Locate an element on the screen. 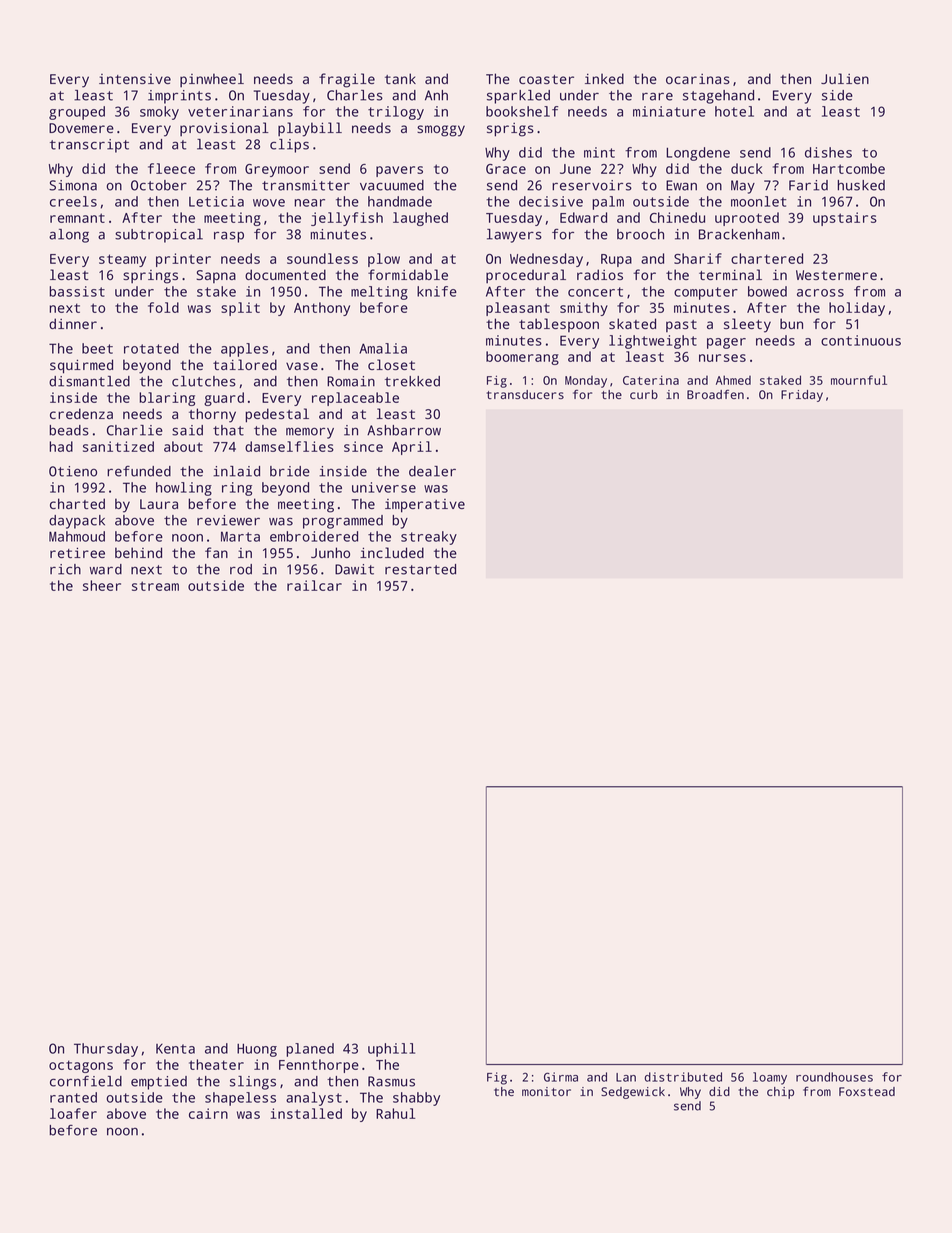 The image size is (952, 1233). Greymoor is located at coordinates (277, 170).
